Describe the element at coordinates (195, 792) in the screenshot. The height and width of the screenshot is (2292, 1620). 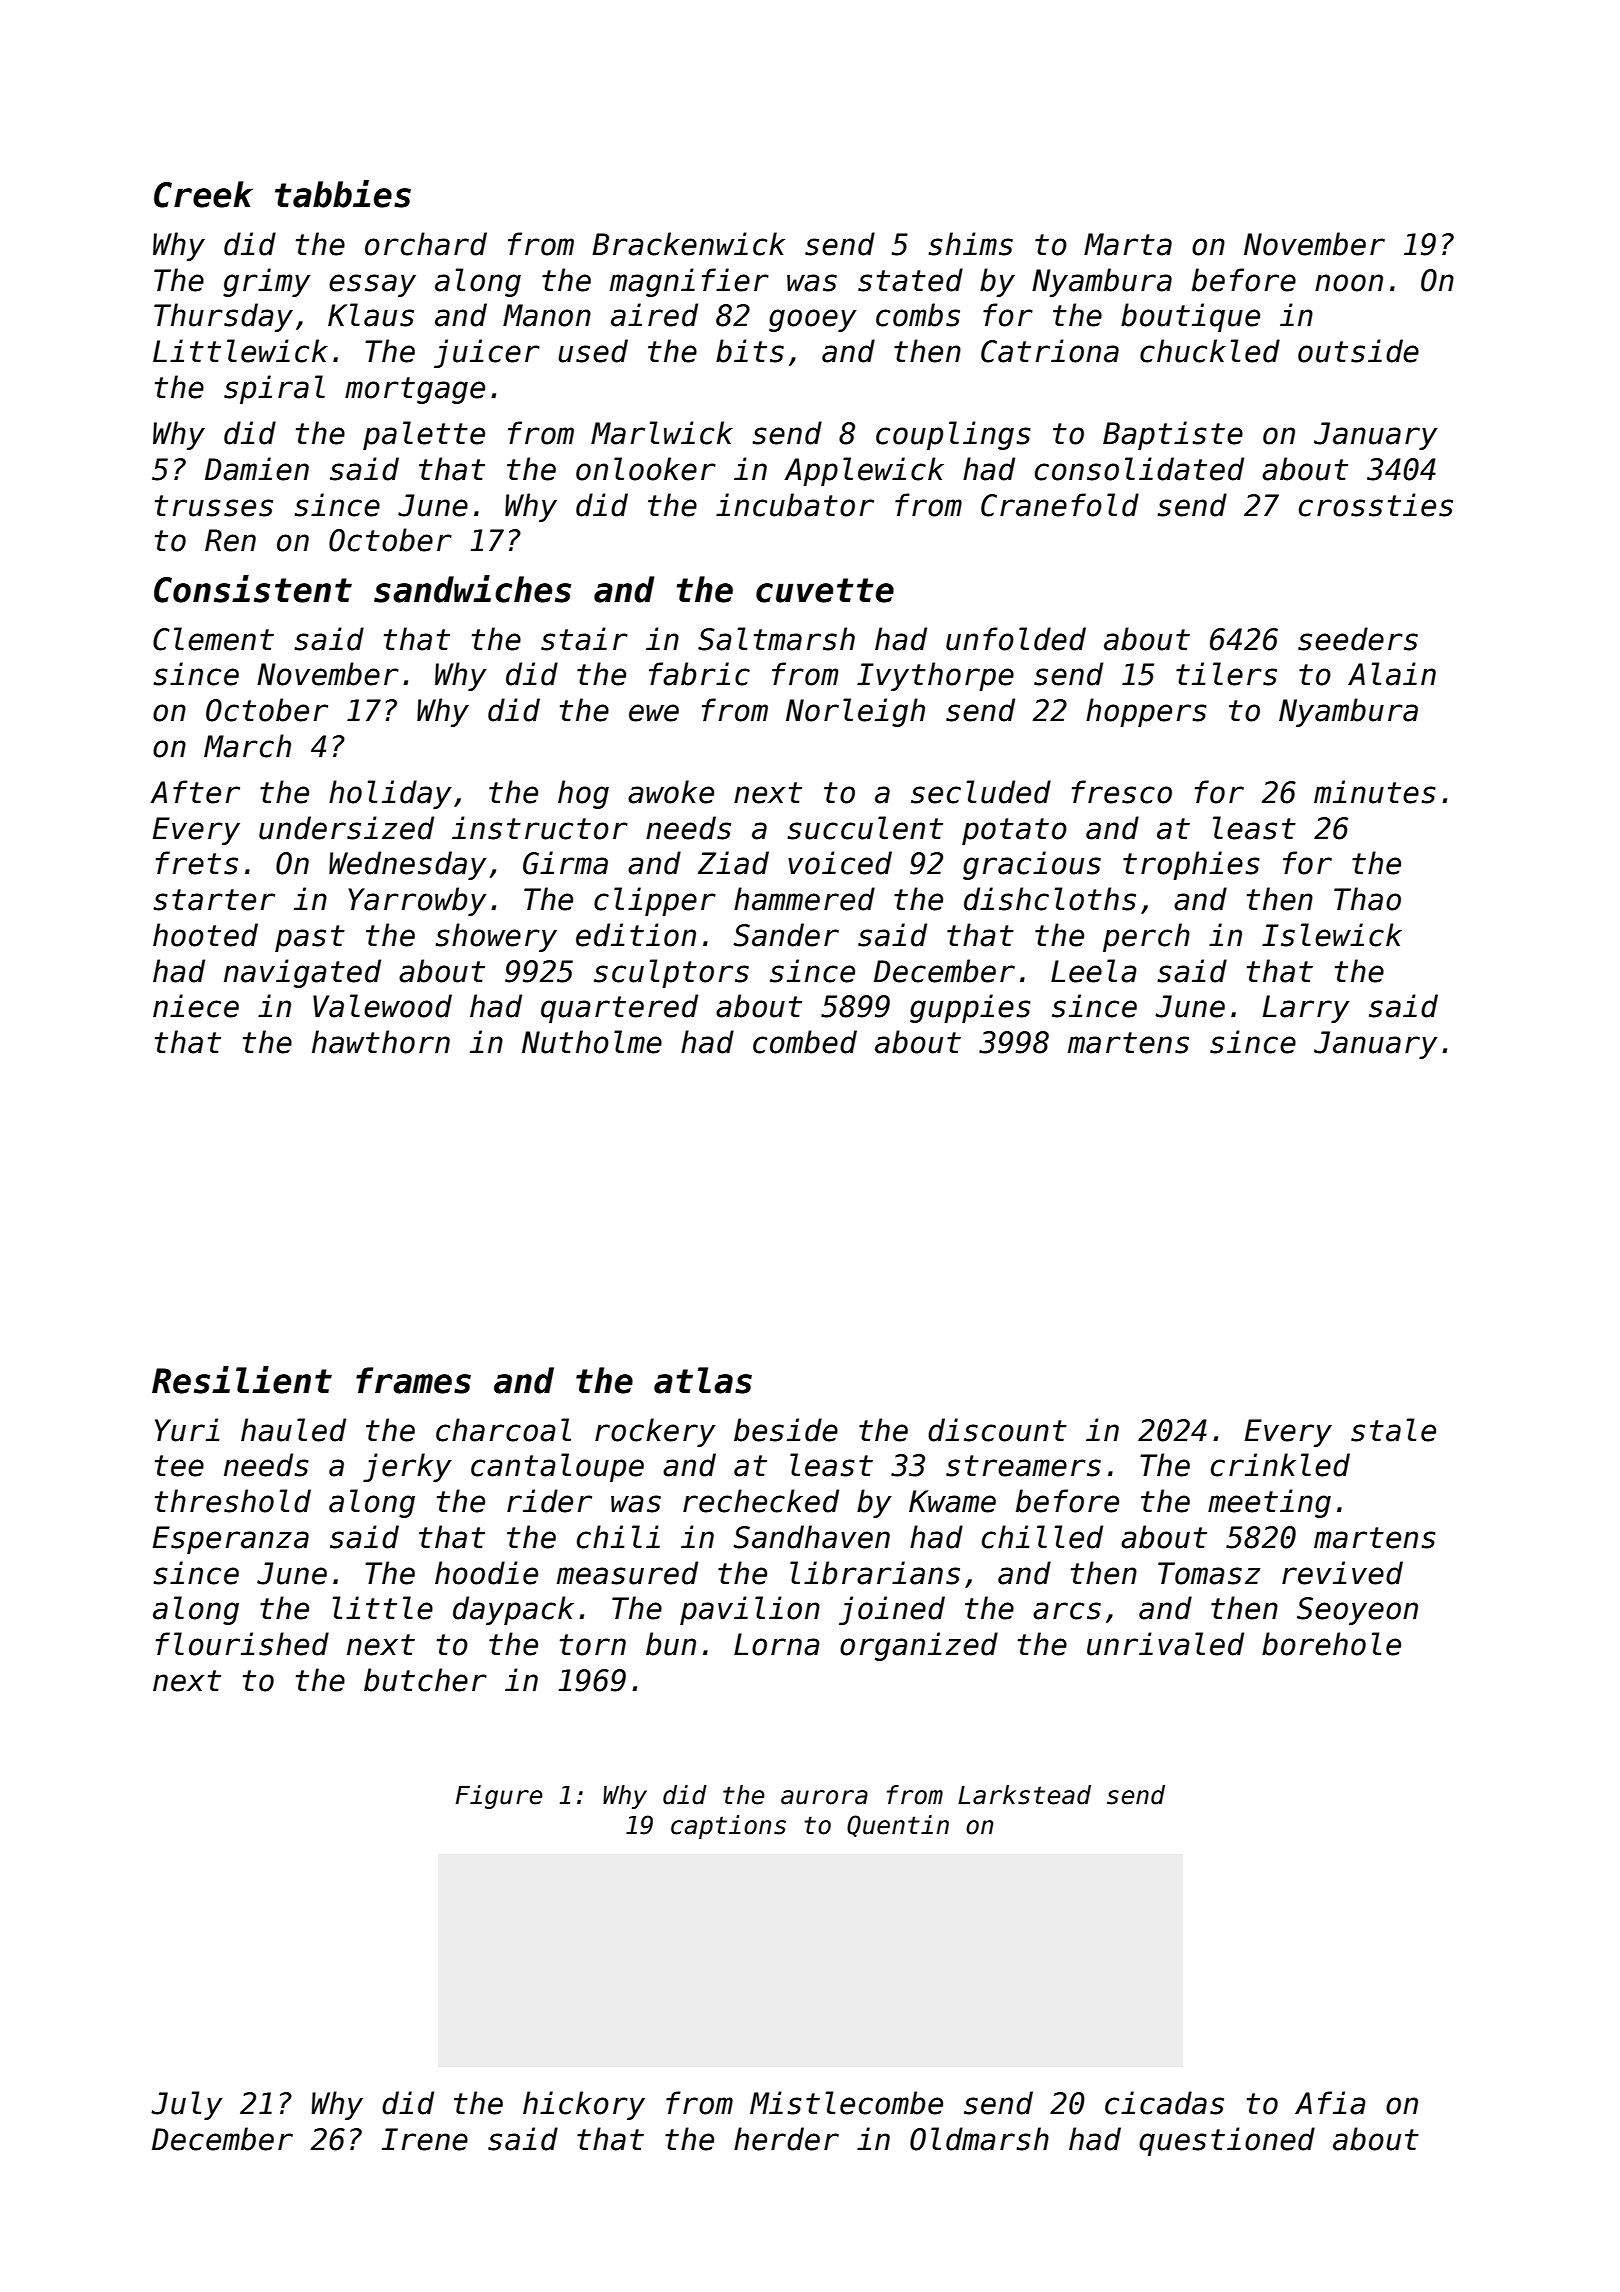
I see `After` at that location.
